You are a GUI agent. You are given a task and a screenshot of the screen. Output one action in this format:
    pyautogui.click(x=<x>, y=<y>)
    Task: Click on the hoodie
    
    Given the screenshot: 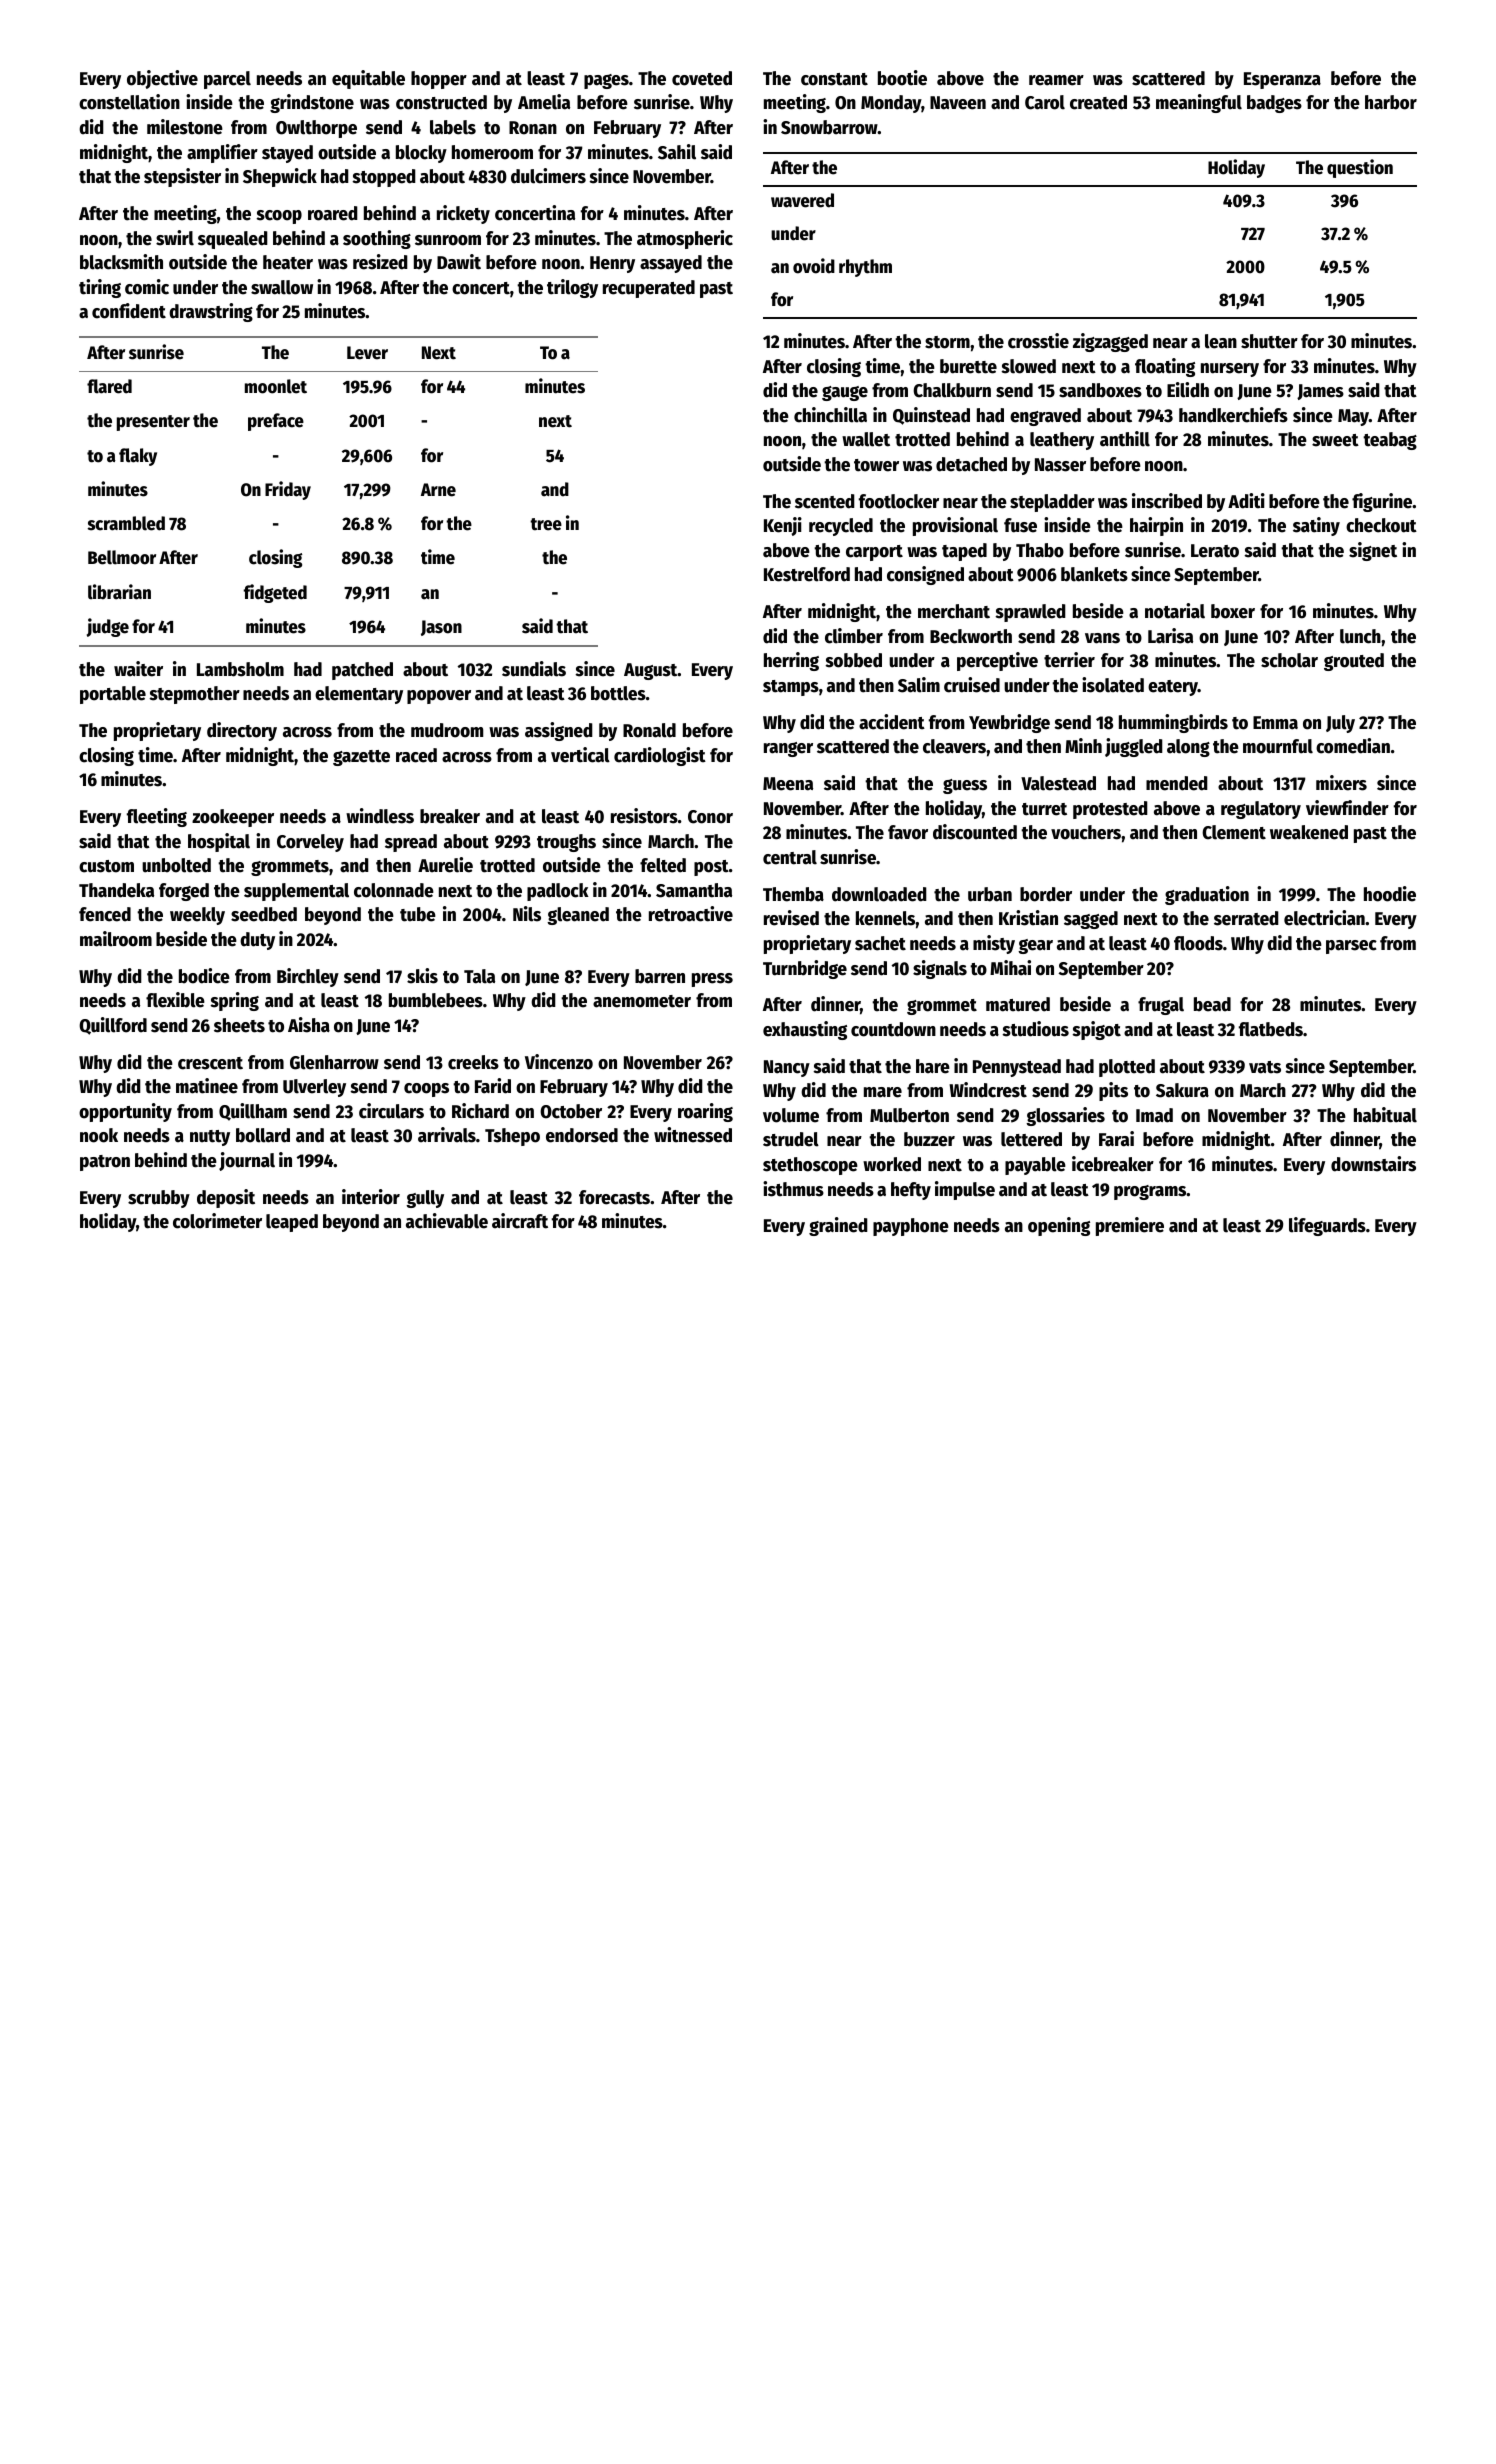 What is the action you would take?
    pyautogui.click(x=1390, y=894)
